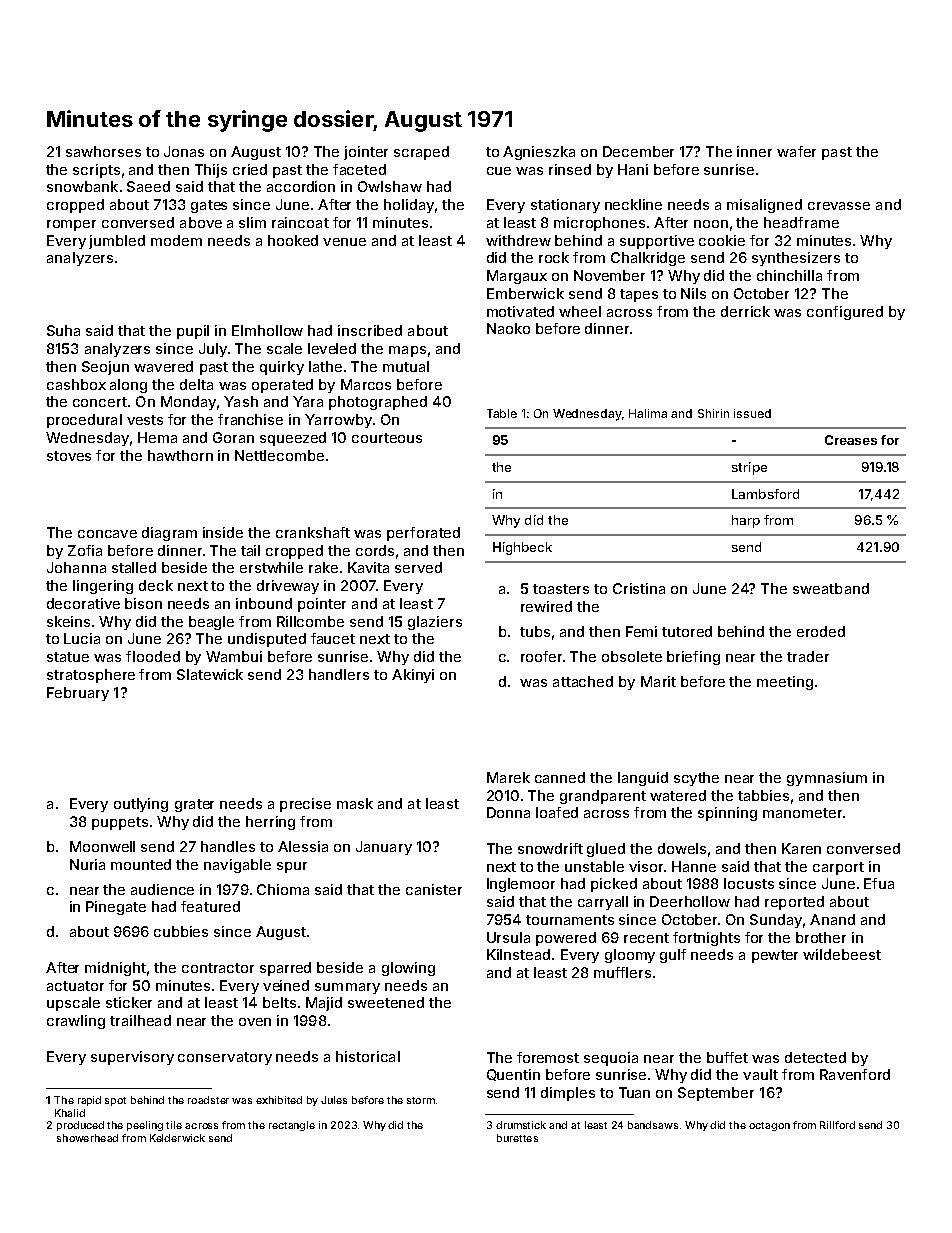  I want to click on sawhorses, so click(103, 151).
